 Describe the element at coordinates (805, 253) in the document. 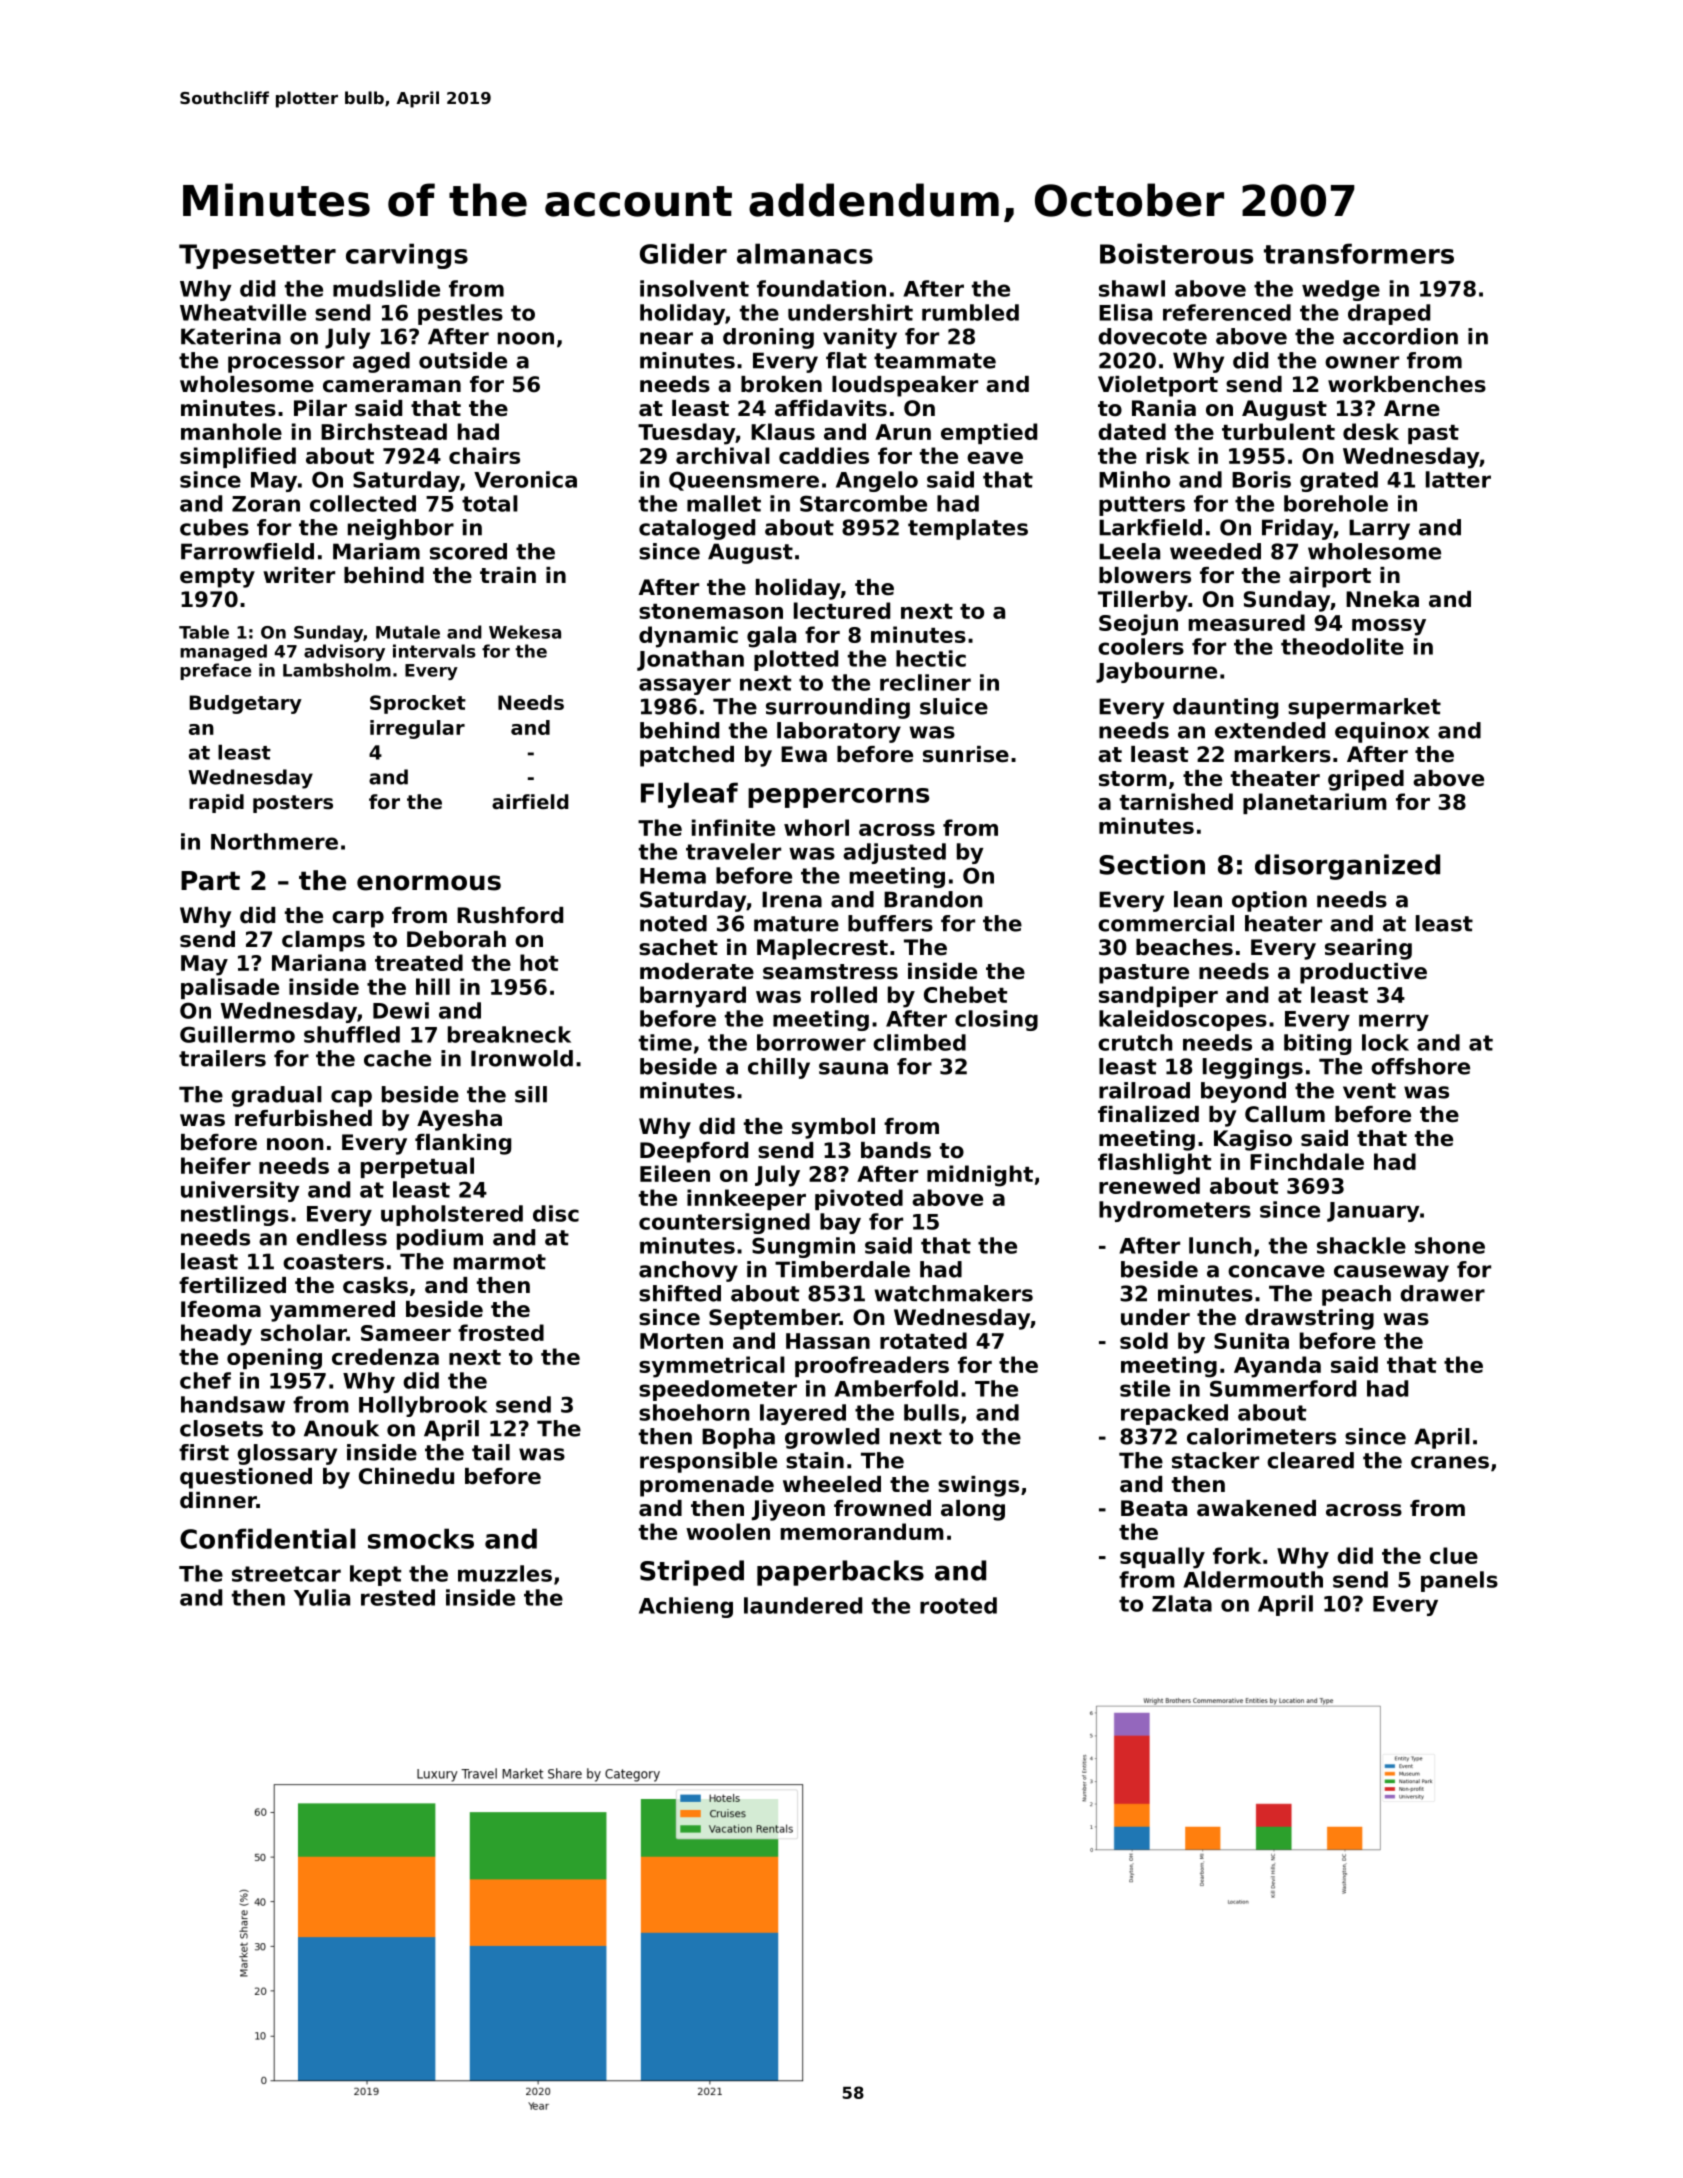

I see `almanacs` at that location.
